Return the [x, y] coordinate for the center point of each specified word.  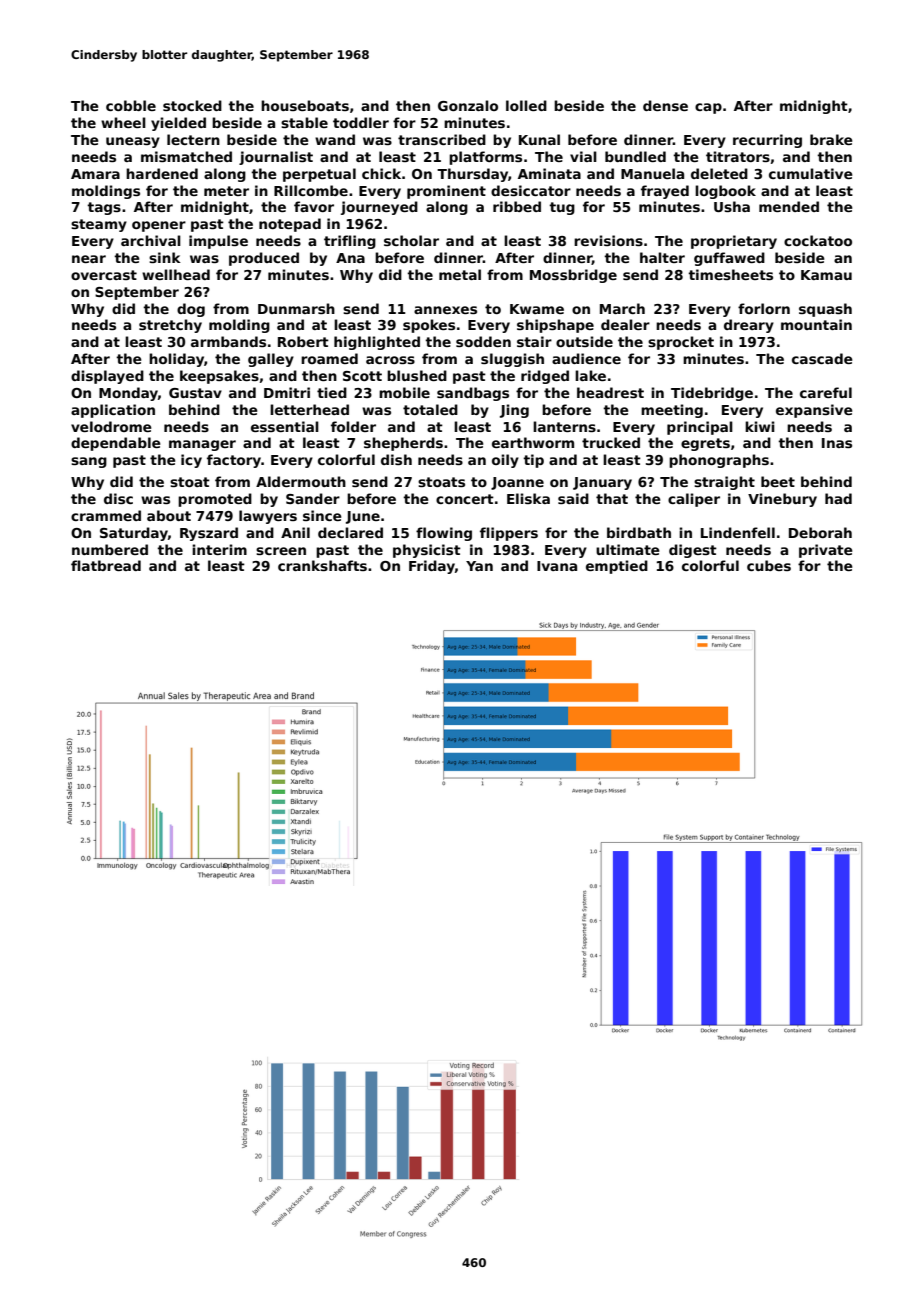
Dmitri [287, 392]
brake [831, 139]
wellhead [176, 274]
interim [219, 549]
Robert [303, 341]
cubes [769, 565]
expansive [814, 411]
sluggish [512, 360]
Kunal [539, 139]
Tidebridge [712, 394]
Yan [479, 566]
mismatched [186, 156]
